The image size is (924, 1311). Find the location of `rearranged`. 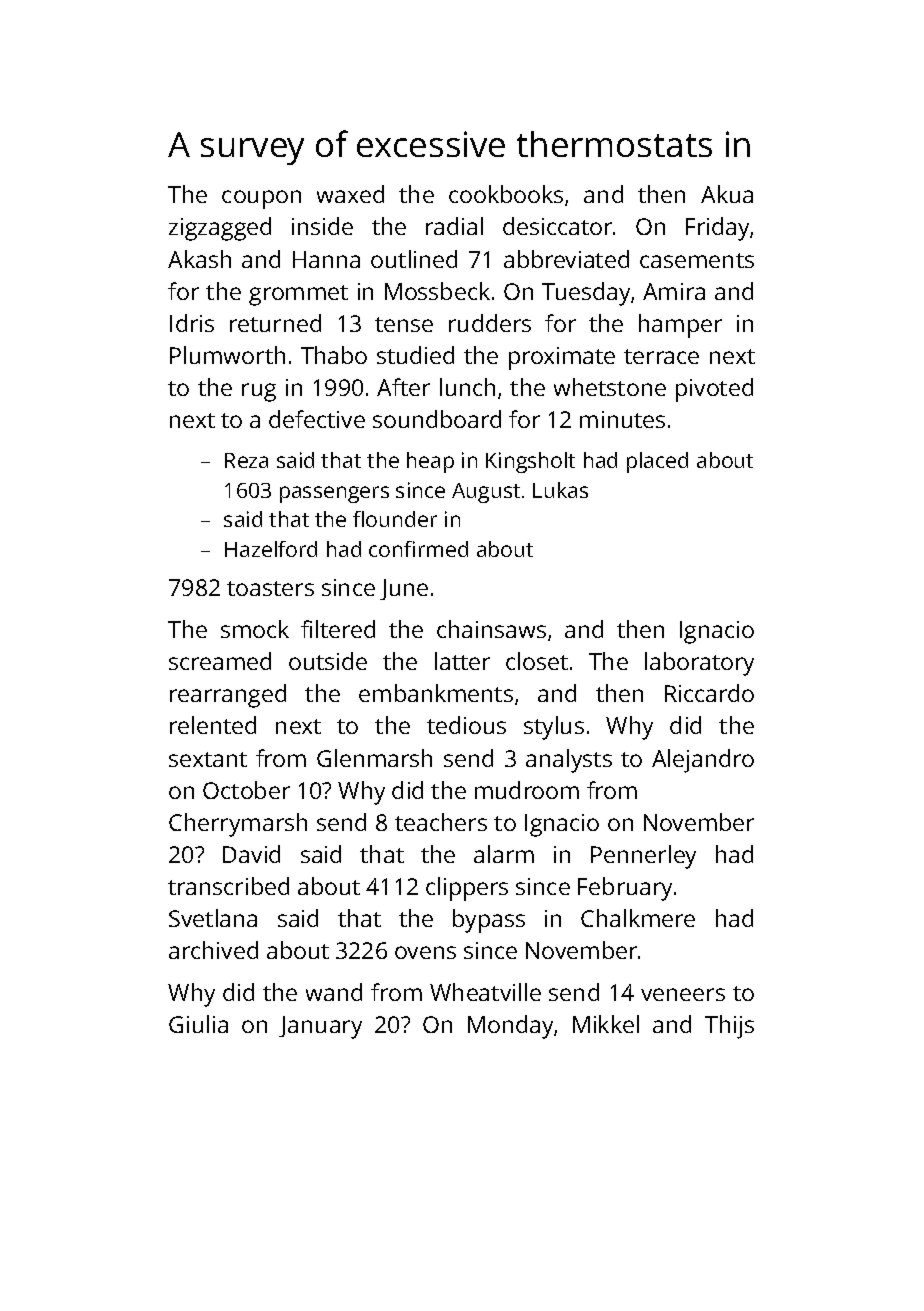

rearranged is located at coordinates (228, 696).
